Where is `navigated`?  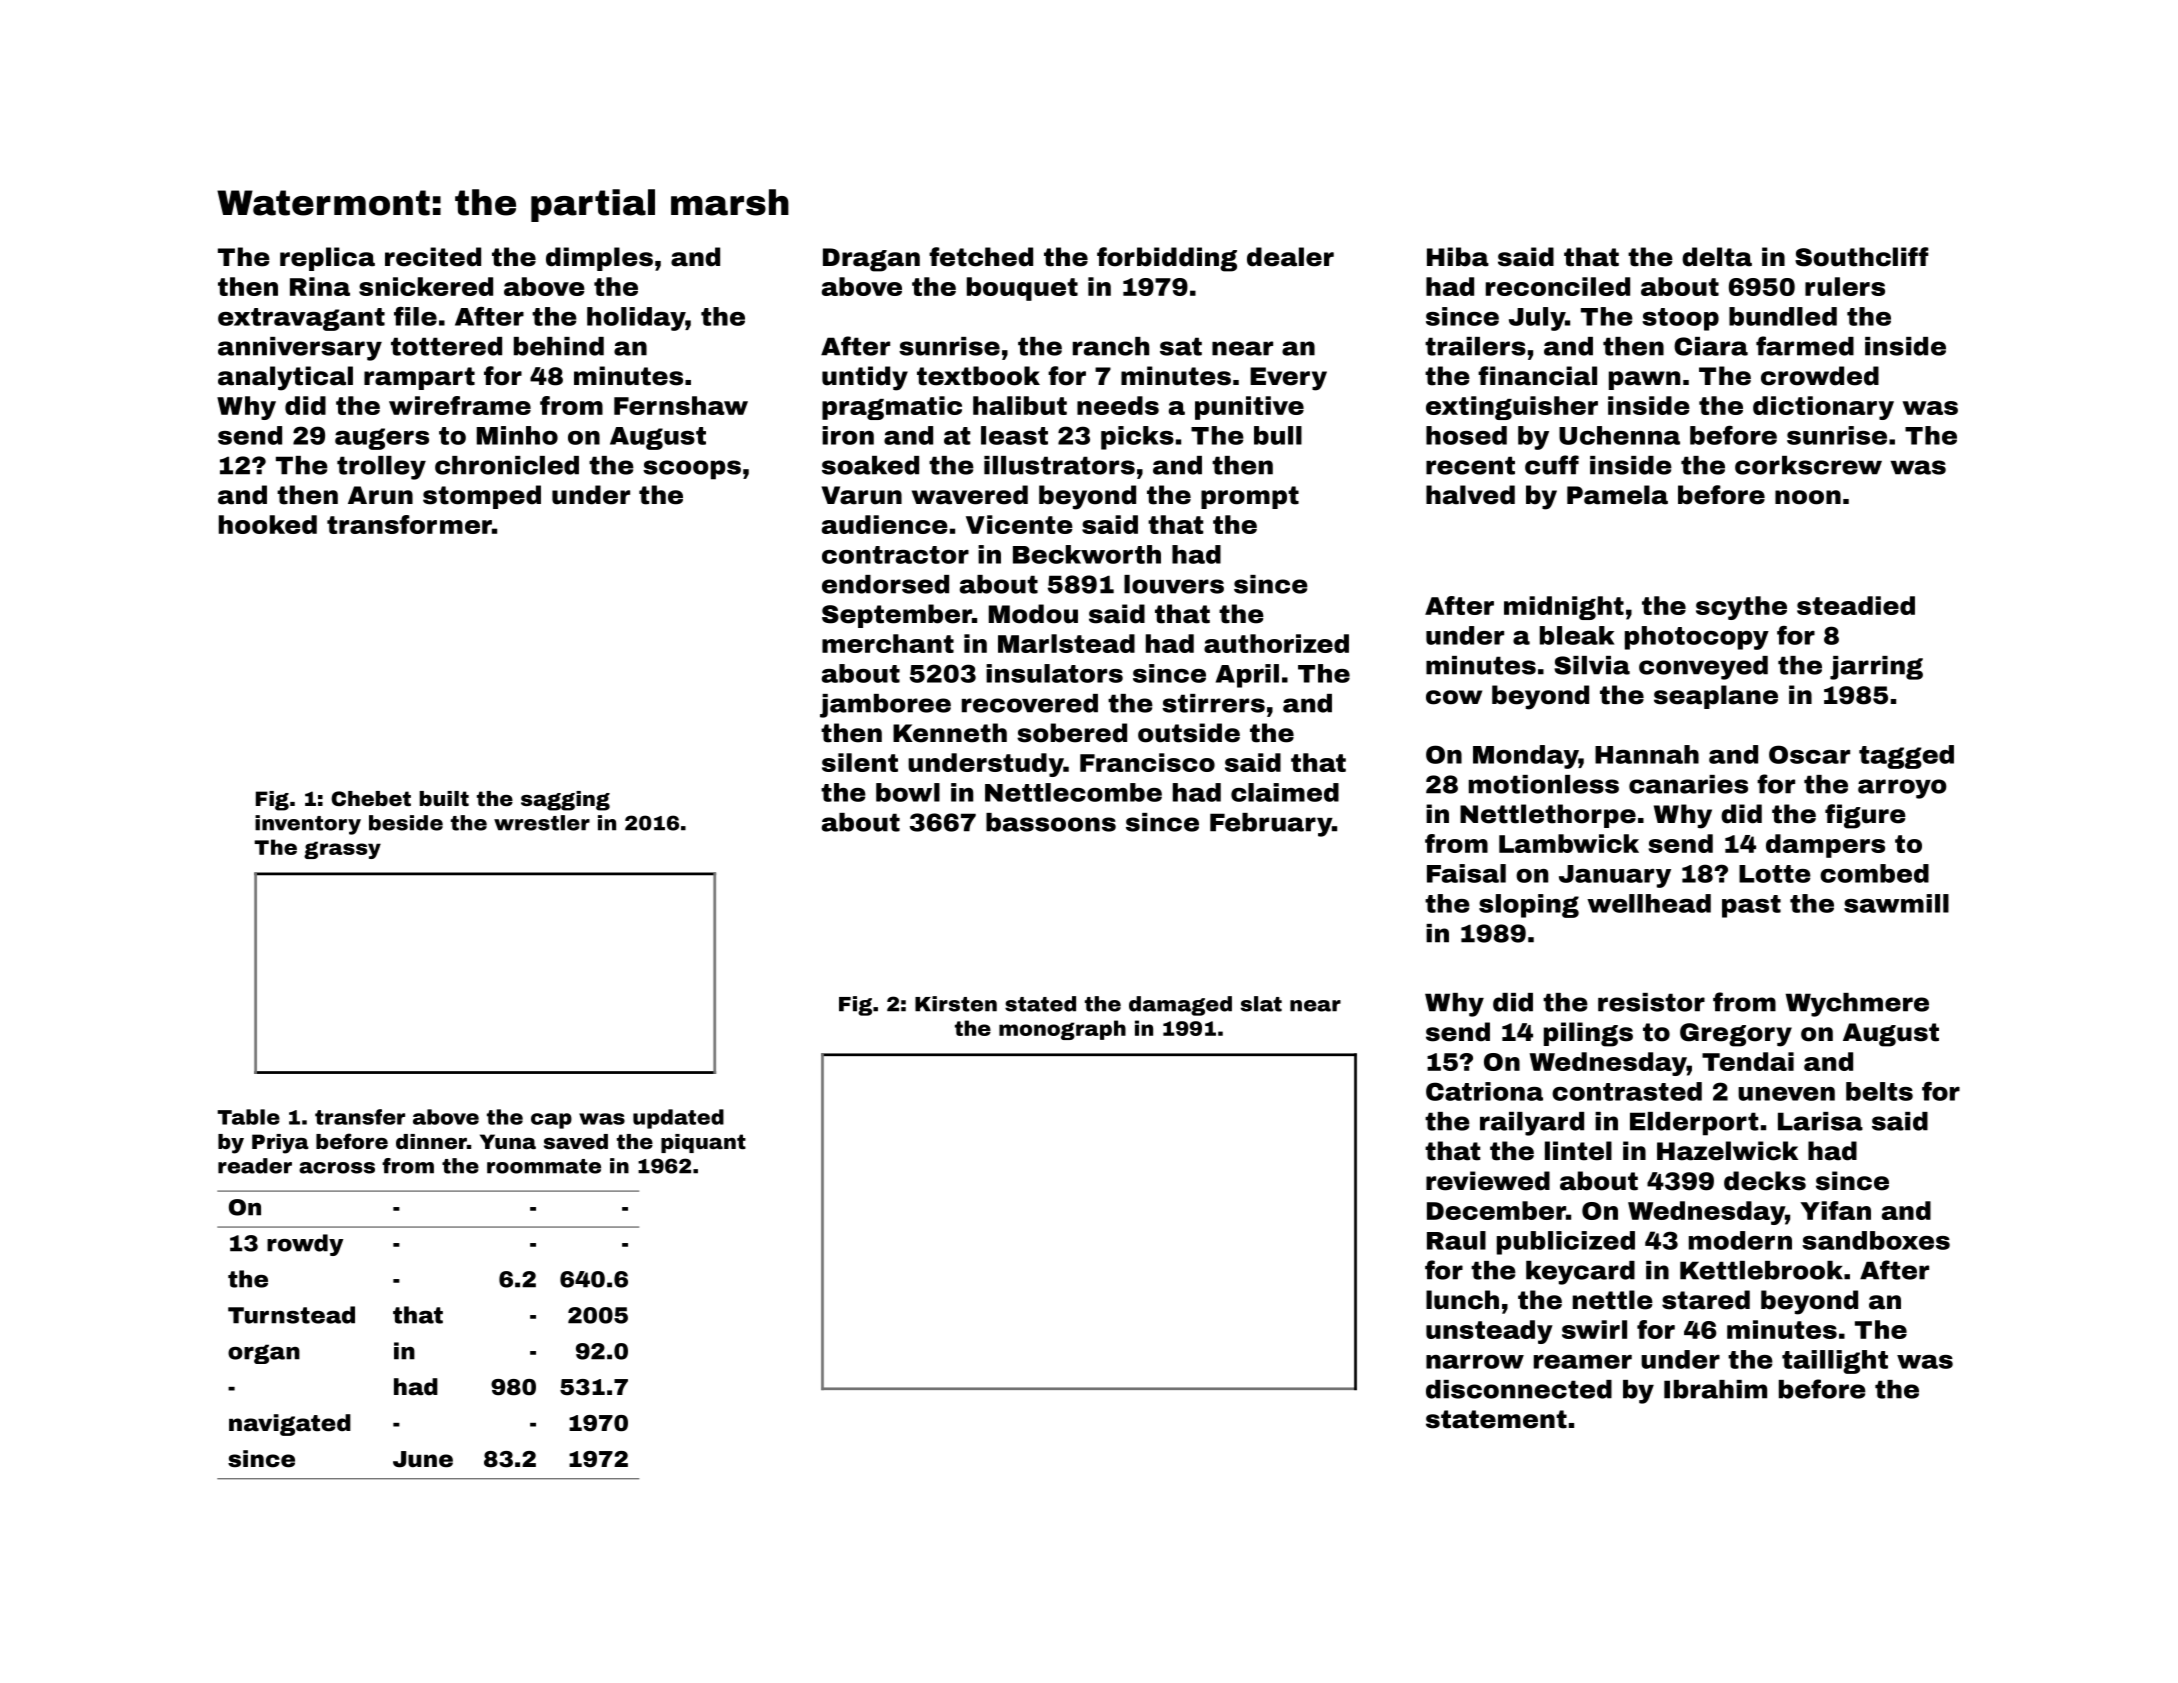
navigated is located at coordinates (290, 1425).
